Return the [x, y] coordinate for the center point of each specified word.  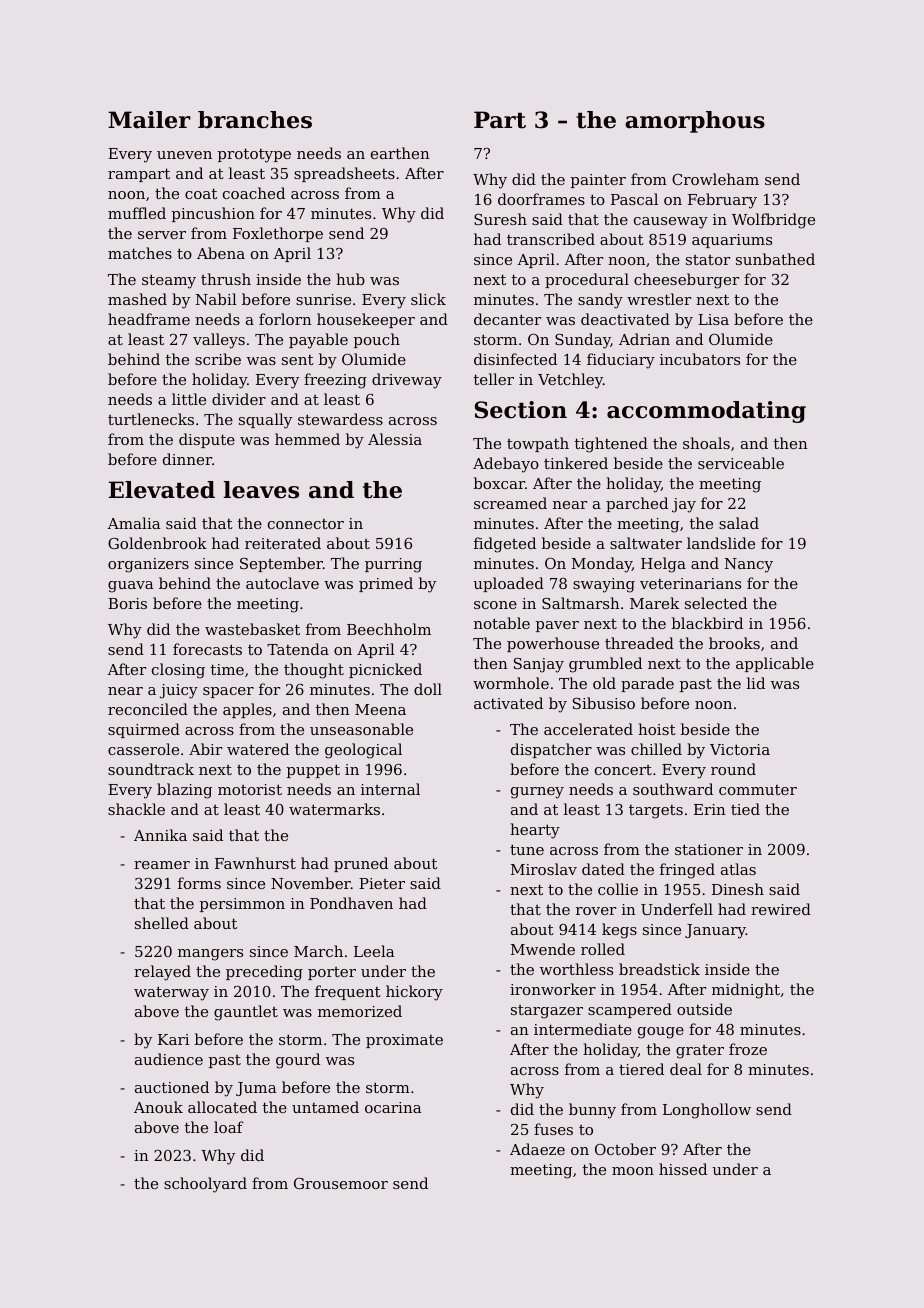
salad [739, 523]
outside [704, 1009]
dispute [207, 440]
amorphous [695, 122]
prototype [254, 155]
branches [255, 120]
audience [169, 1059]
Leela [374, 951]
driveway [407, 381]
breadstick [659, 969]
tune [527, 849]
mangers [210, 955]
